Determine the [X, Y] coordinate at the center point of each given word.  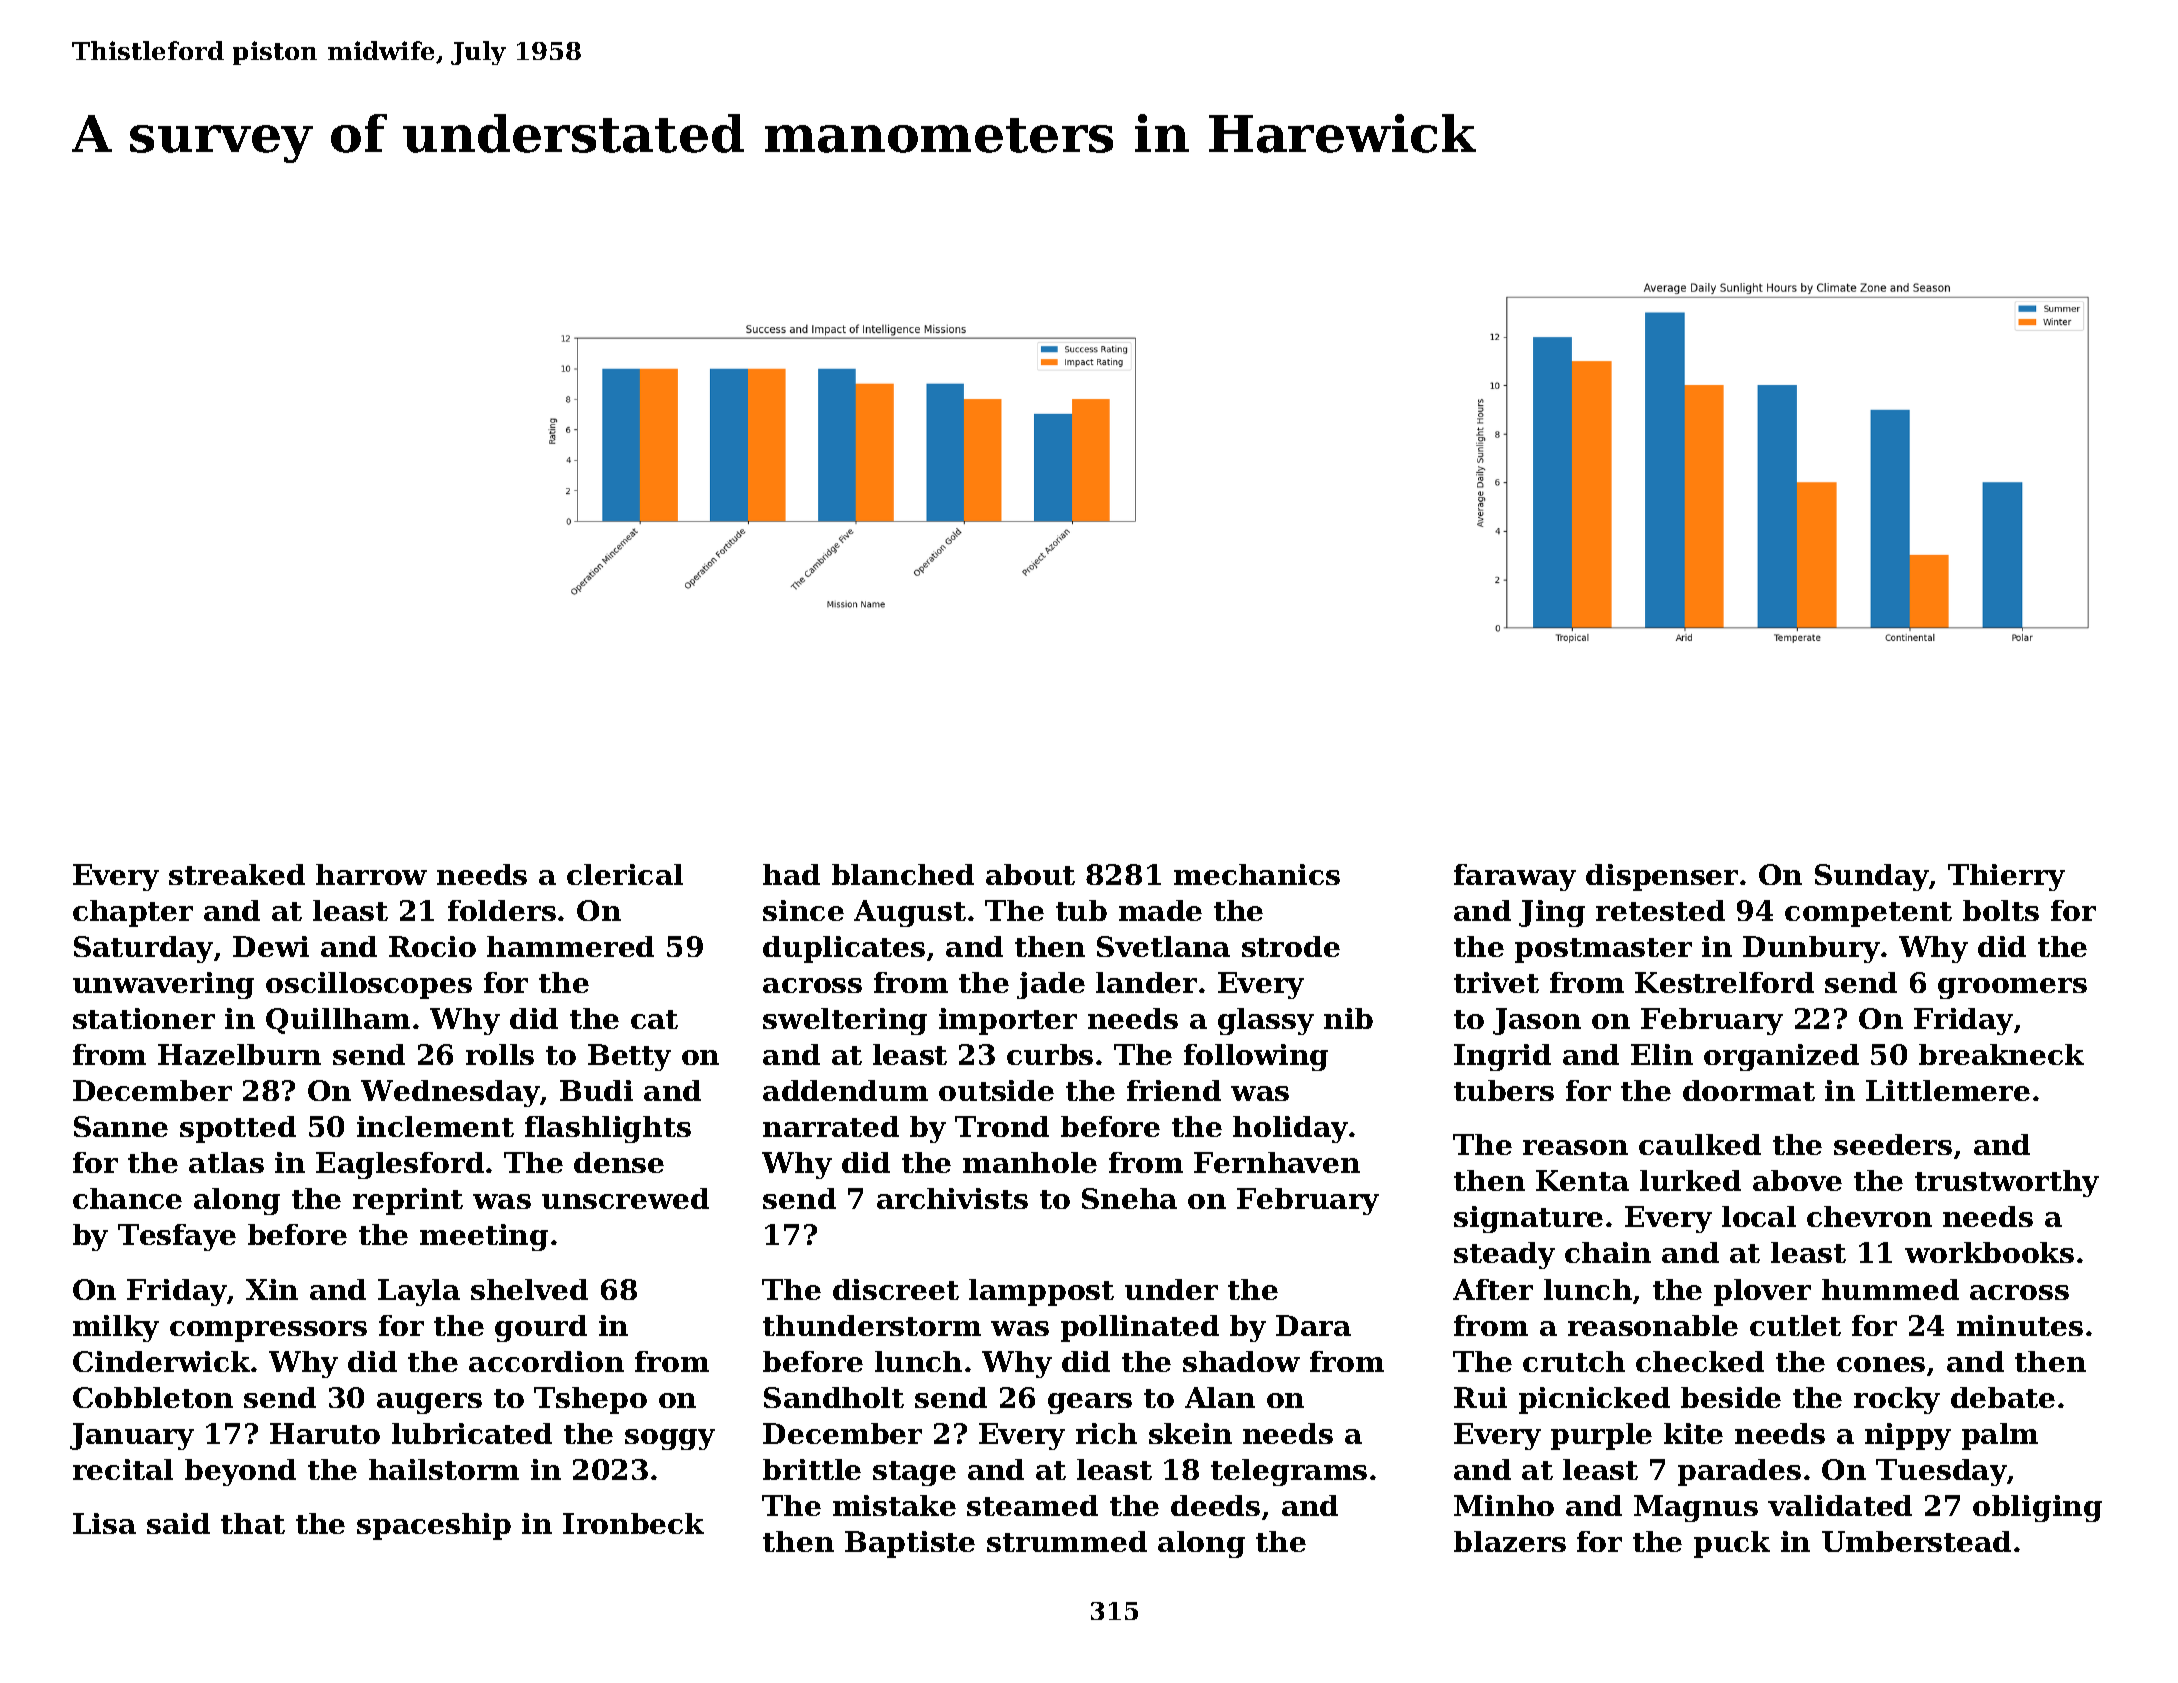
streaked [237, 874]
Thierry [2006, 877]
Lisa [104, 1523]
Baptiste [910, 1544]
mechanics [1257, 874]
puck [1732, 1544]
